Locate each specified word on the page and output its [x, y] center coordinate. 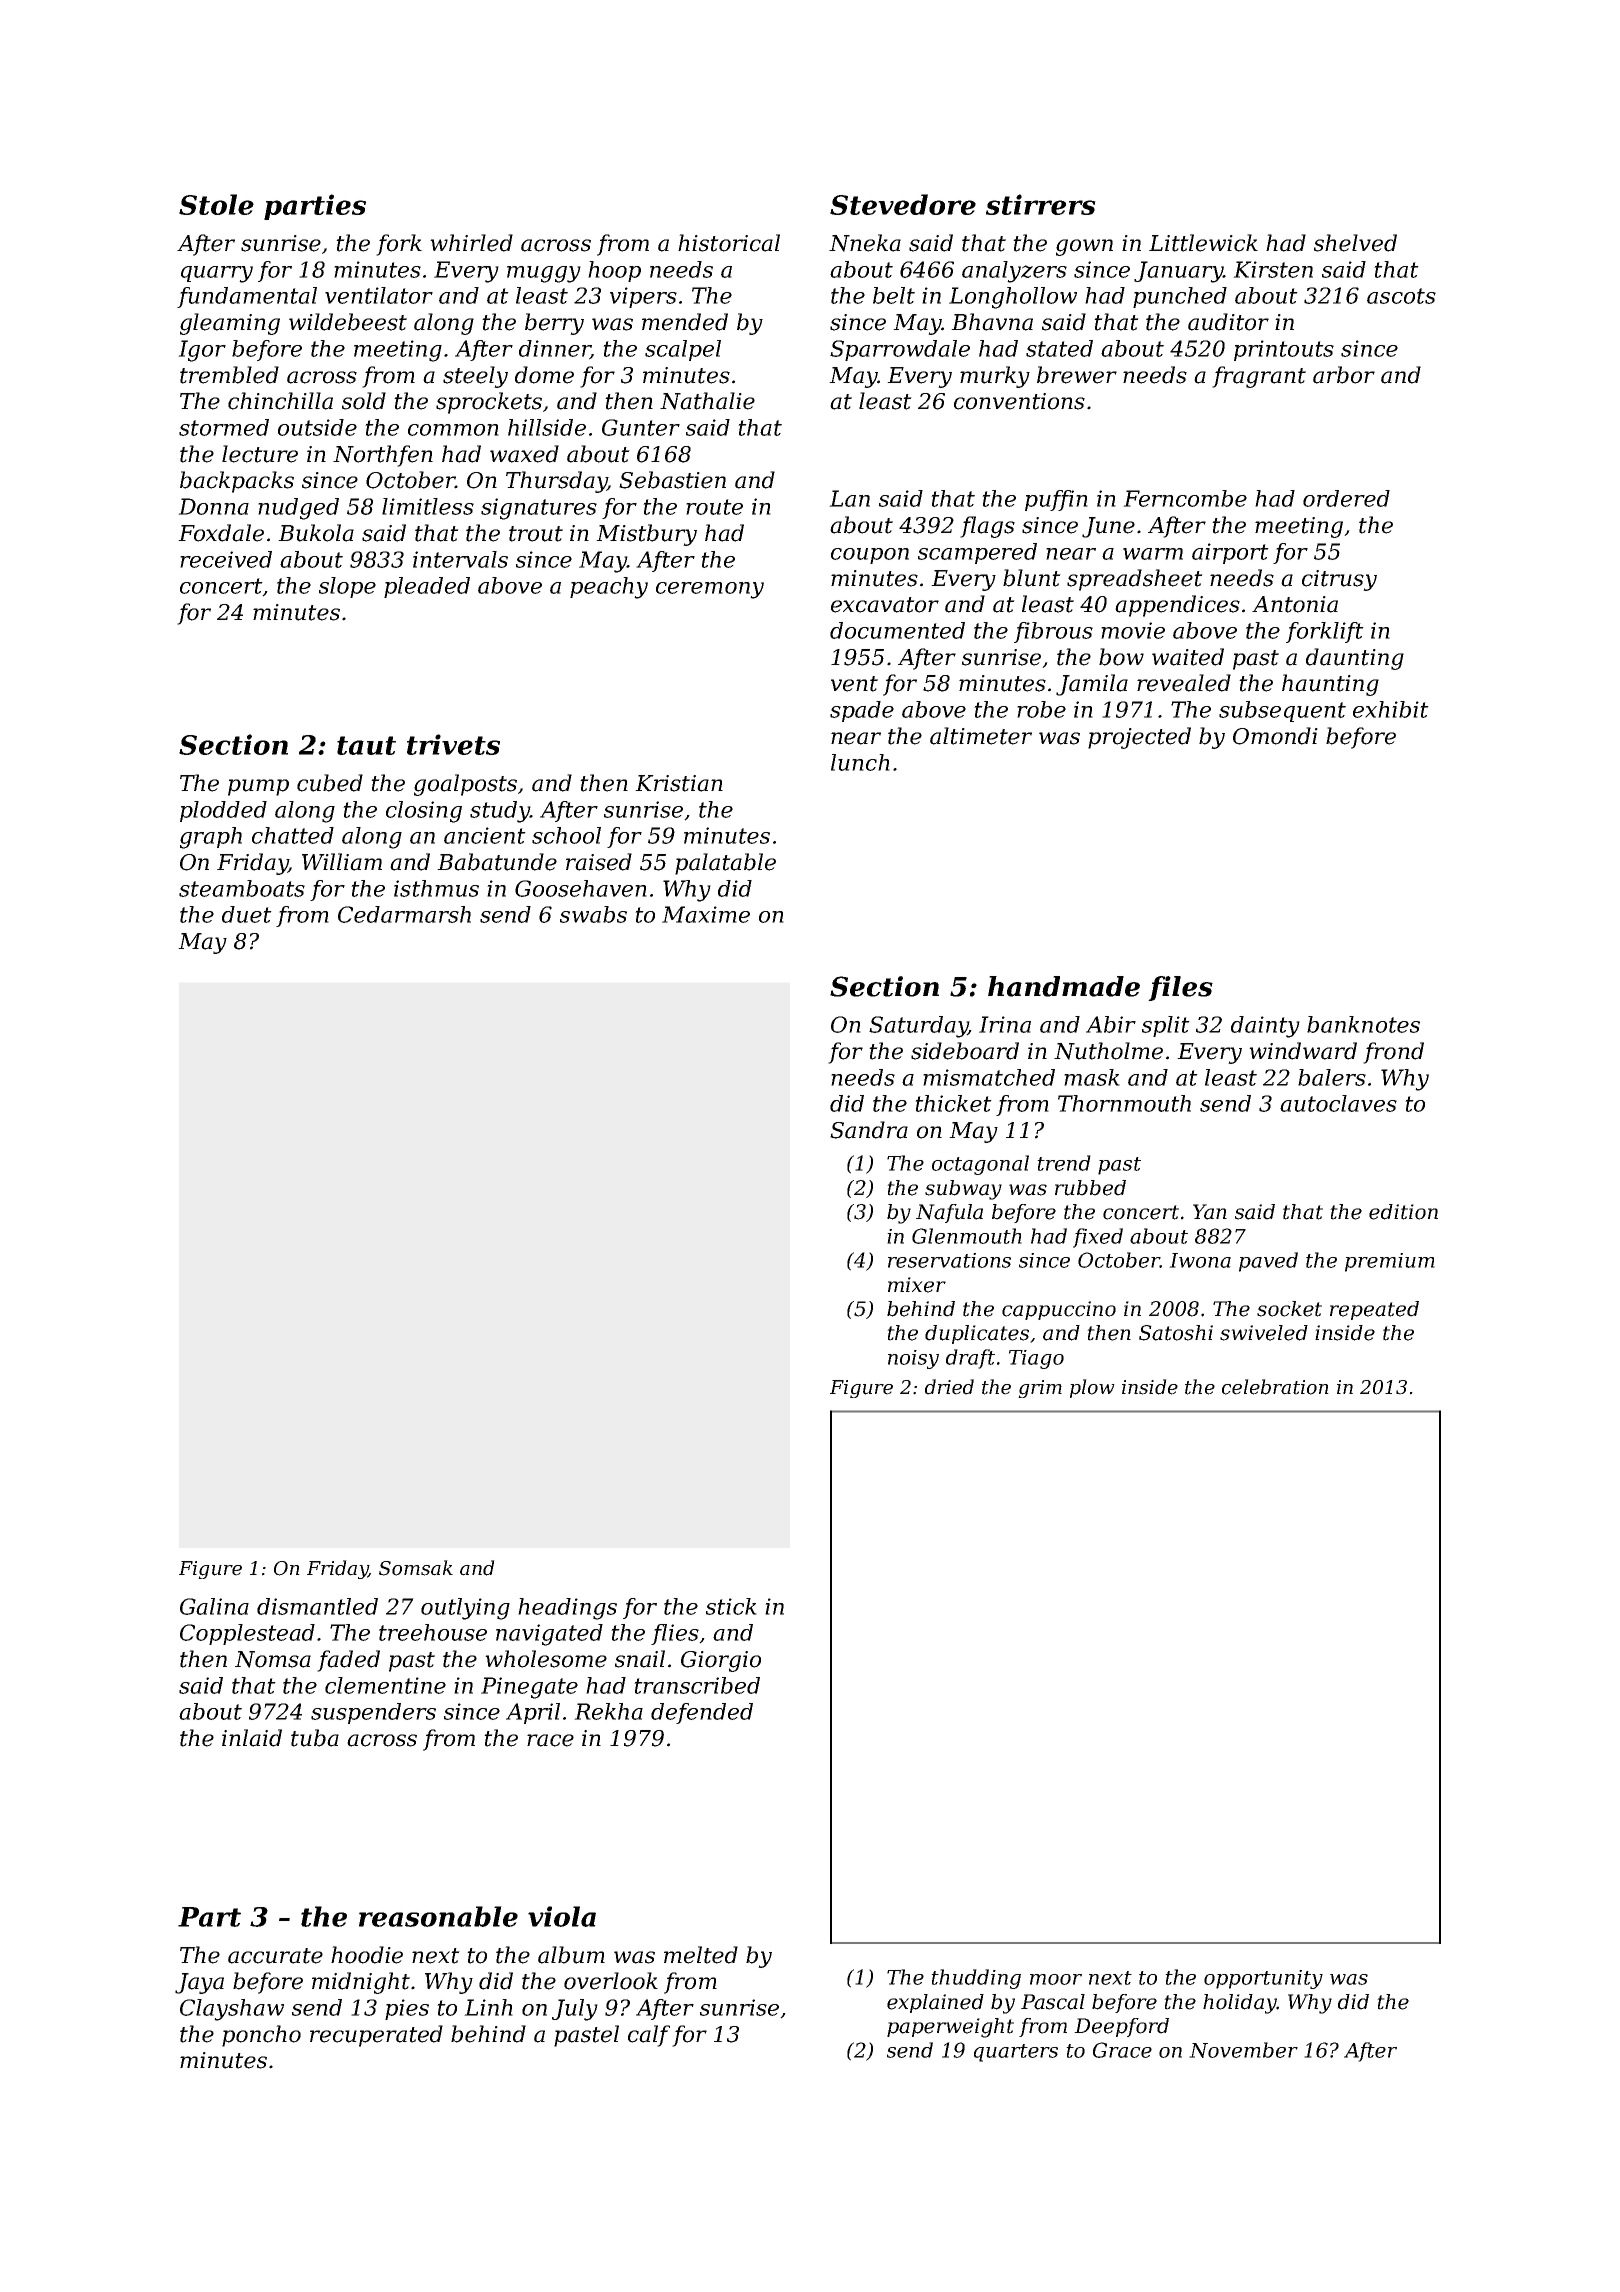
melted [701, 1955]
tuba [315, 1738]
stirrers [1041, 204]
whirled [471, 243]
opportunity [1263, 1979]
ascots [1401, 296]
